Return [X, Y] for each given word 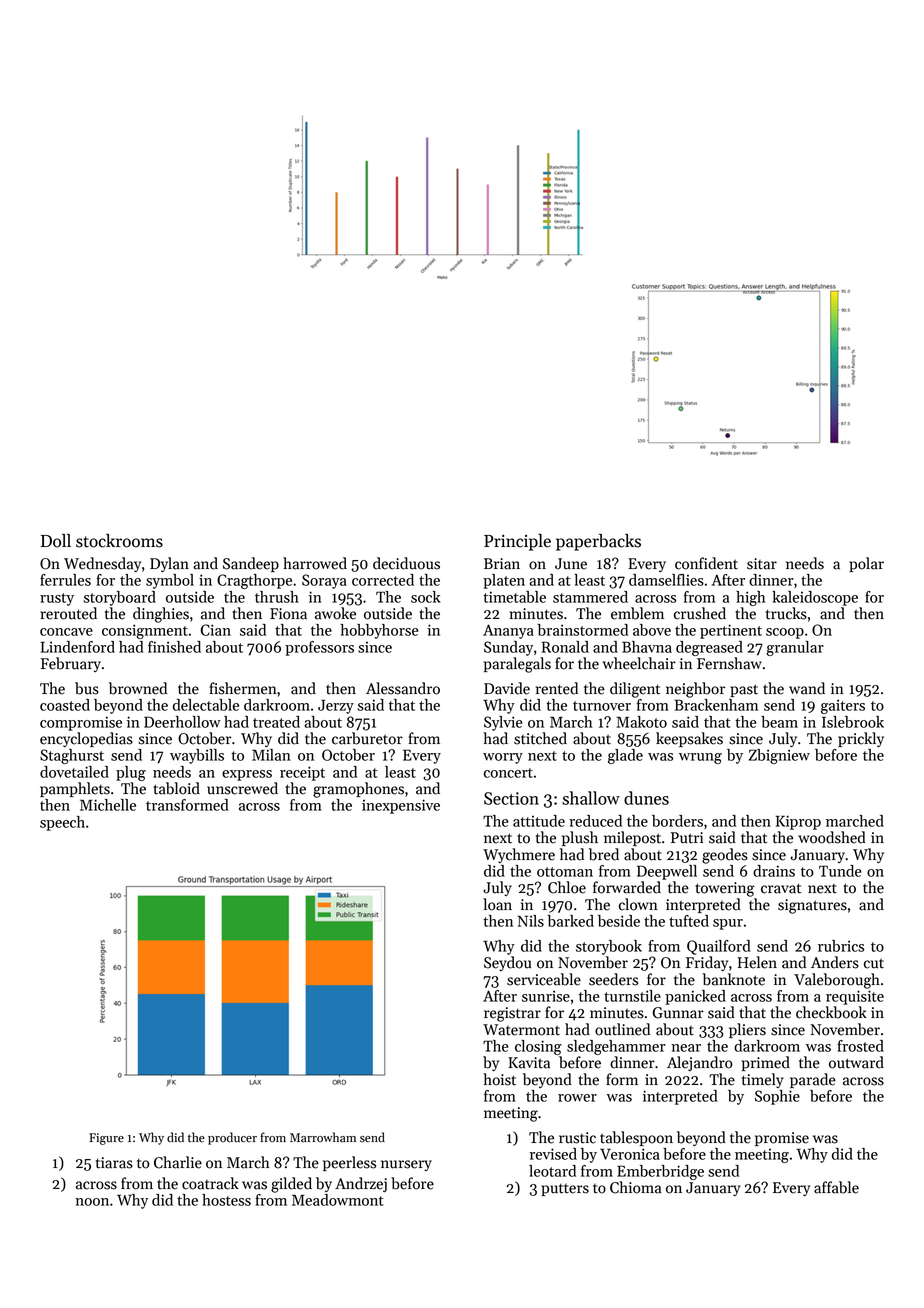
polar [866, 564]
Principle [517, 542]
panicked [695, 997]
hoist [499, 1079]
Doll [56, 541]
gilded [291, 1185]
